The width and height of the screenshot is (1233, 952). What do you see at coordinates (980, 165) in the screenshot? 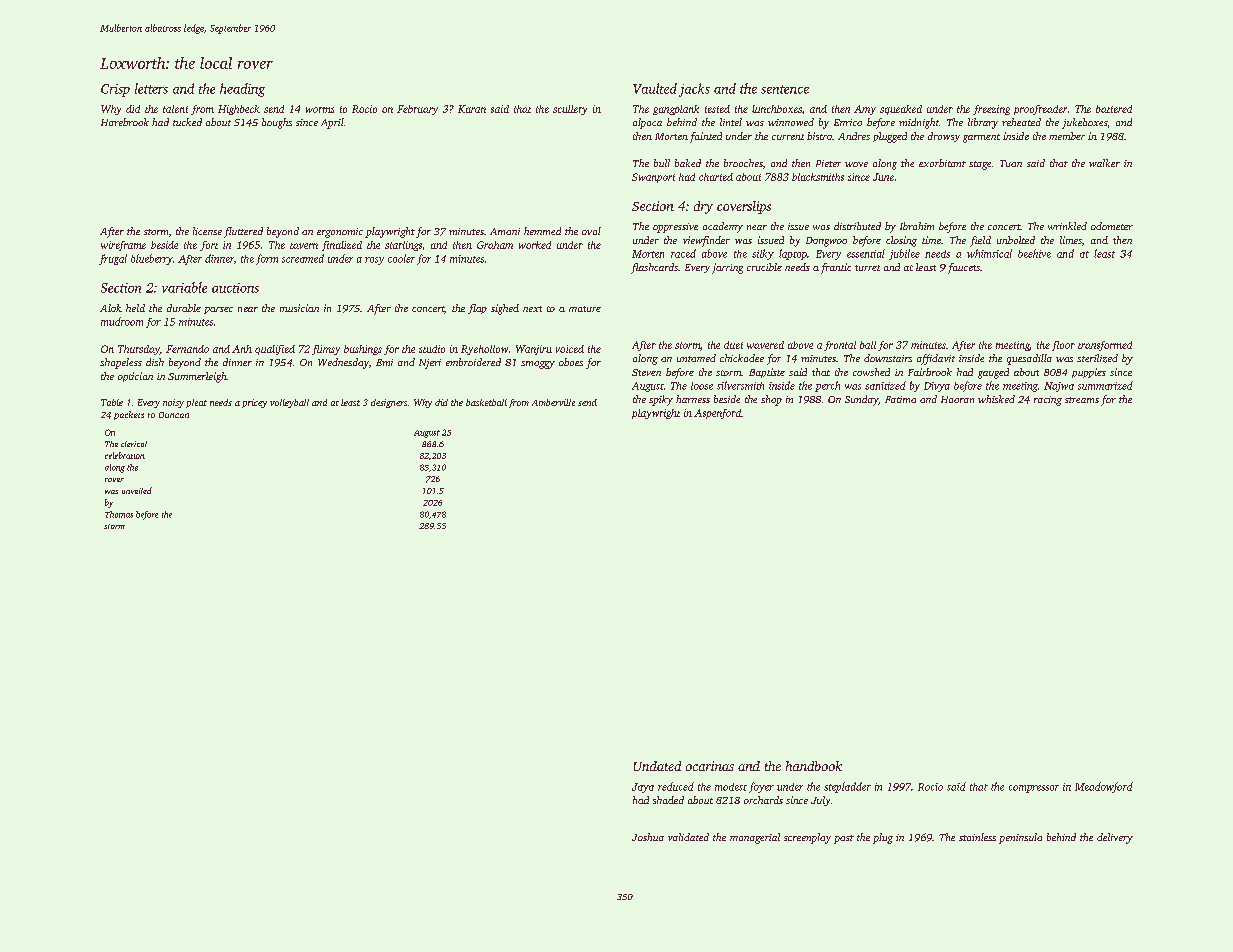
I see `stage` at bounding box center [980, 165].
